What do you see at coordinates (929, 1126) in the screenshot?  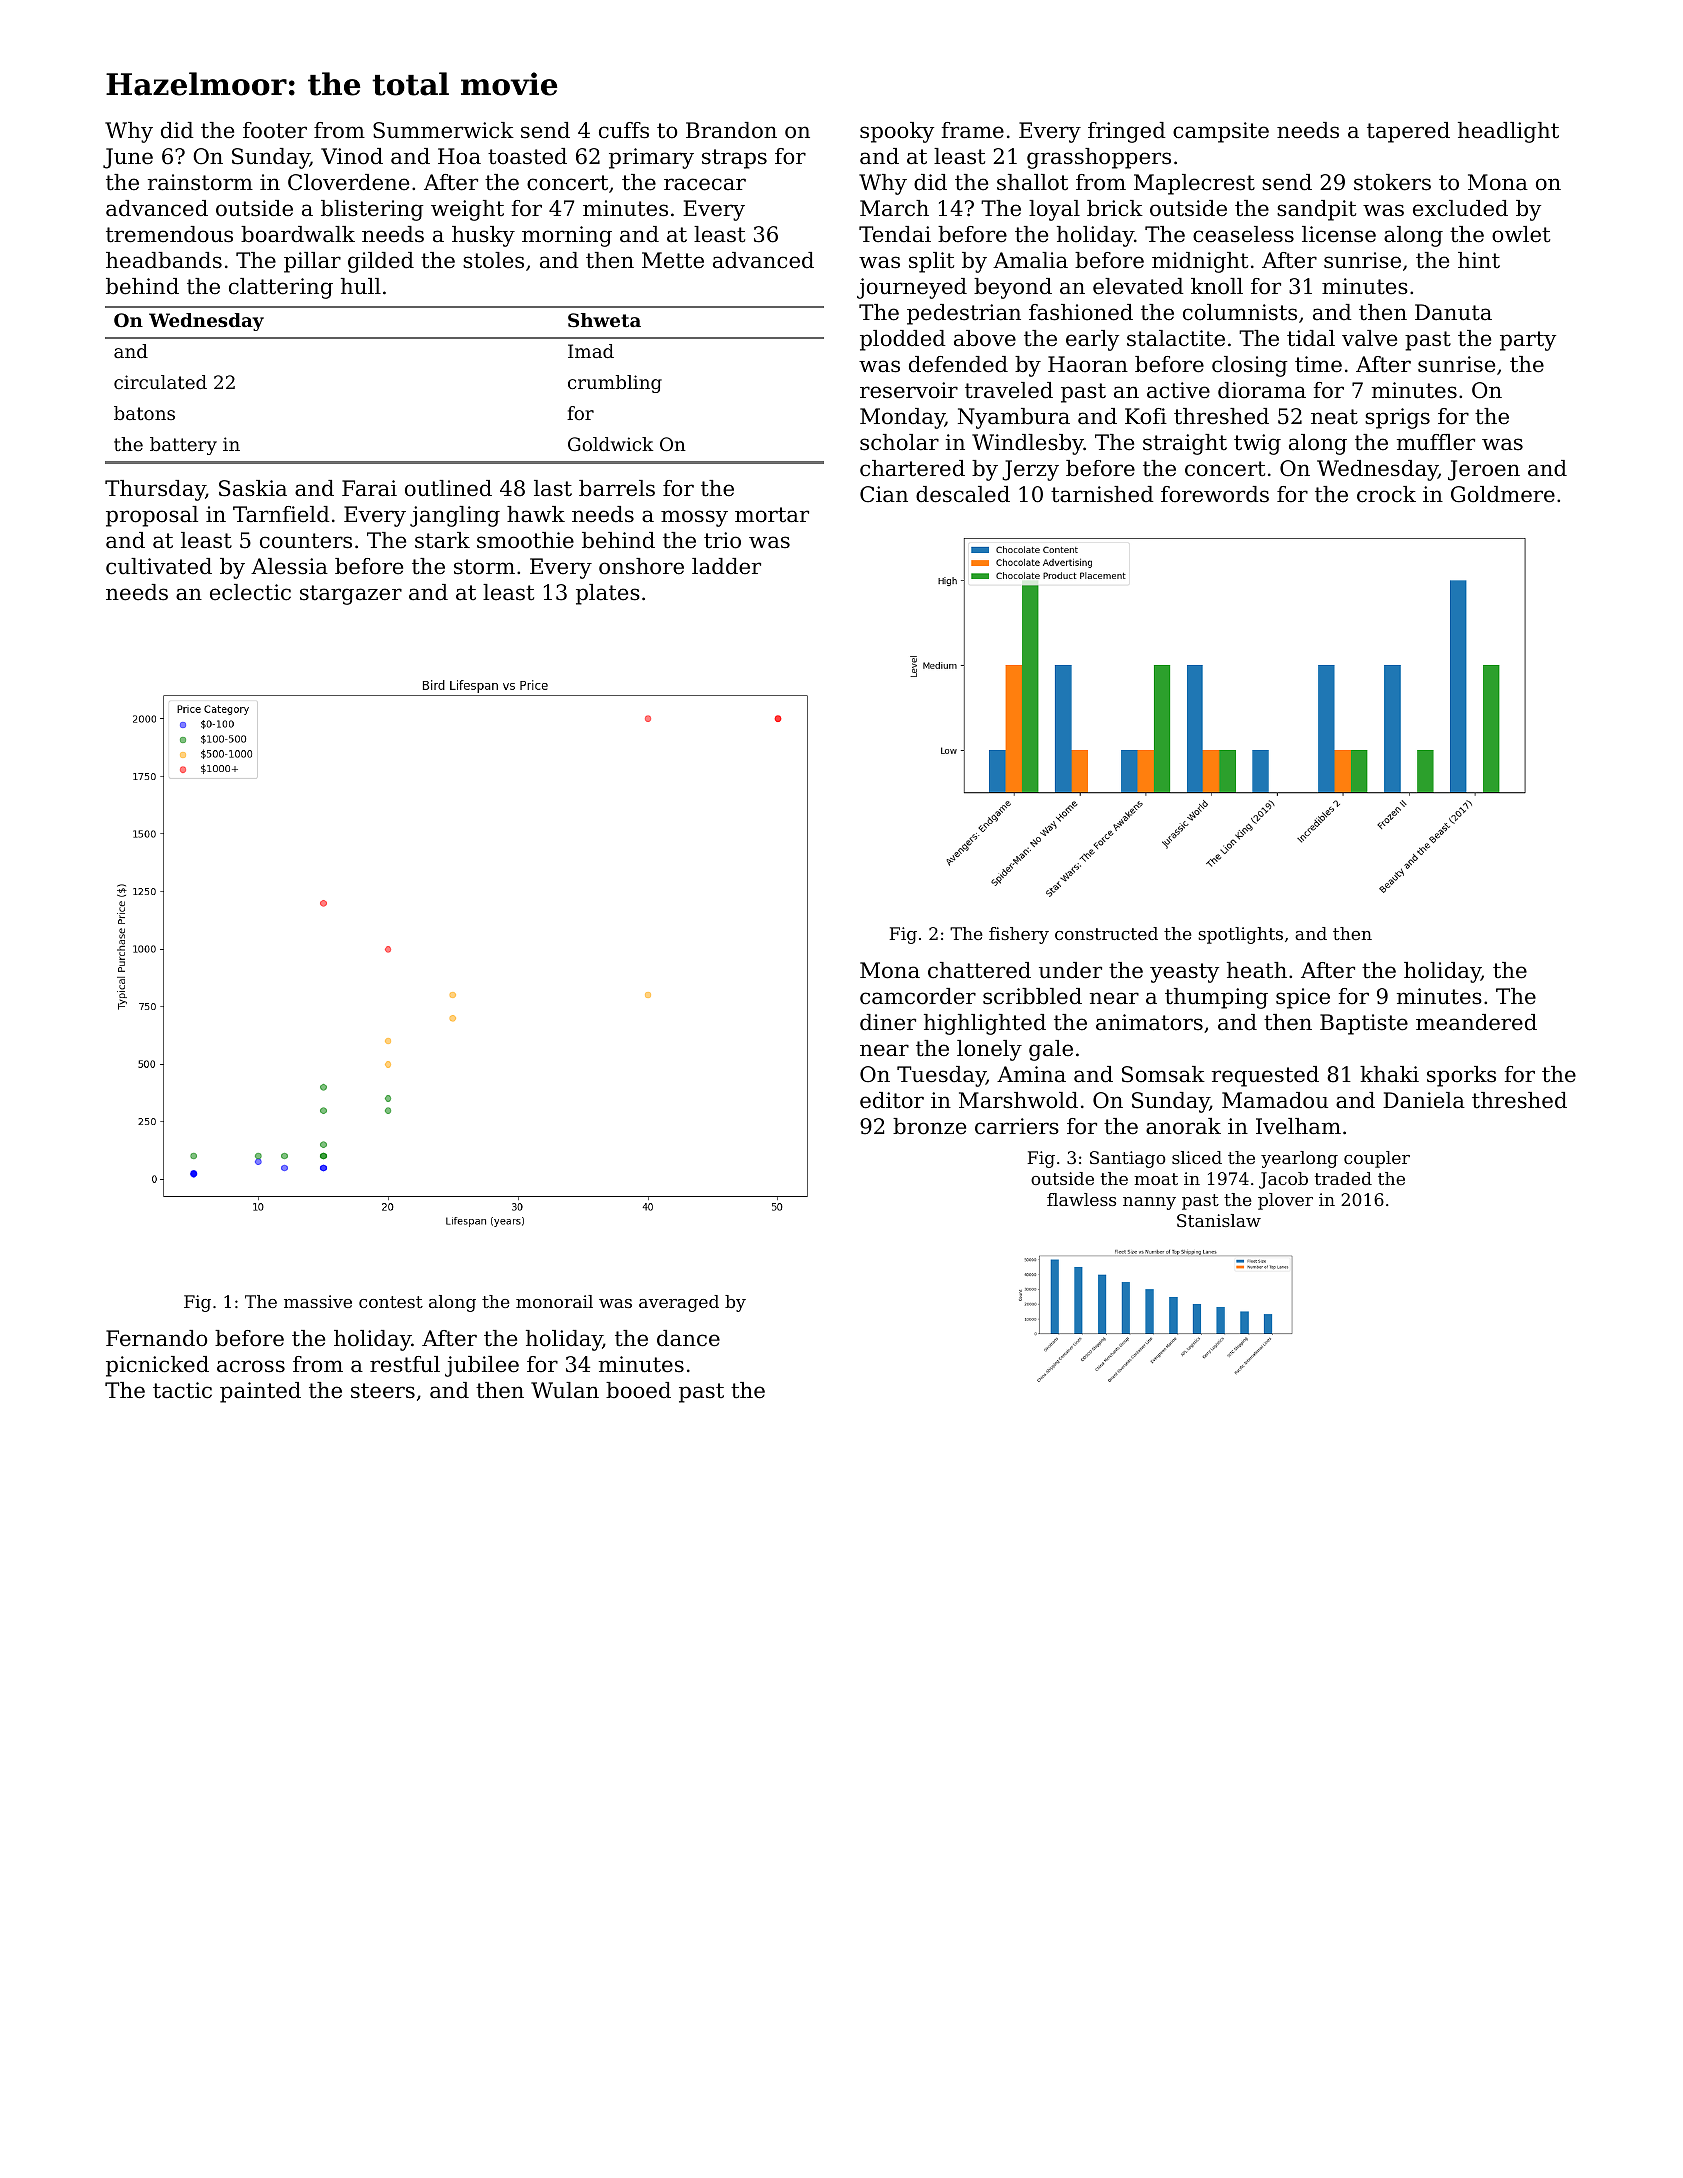 I see `bronze` at bounding box center [929, 1126].
